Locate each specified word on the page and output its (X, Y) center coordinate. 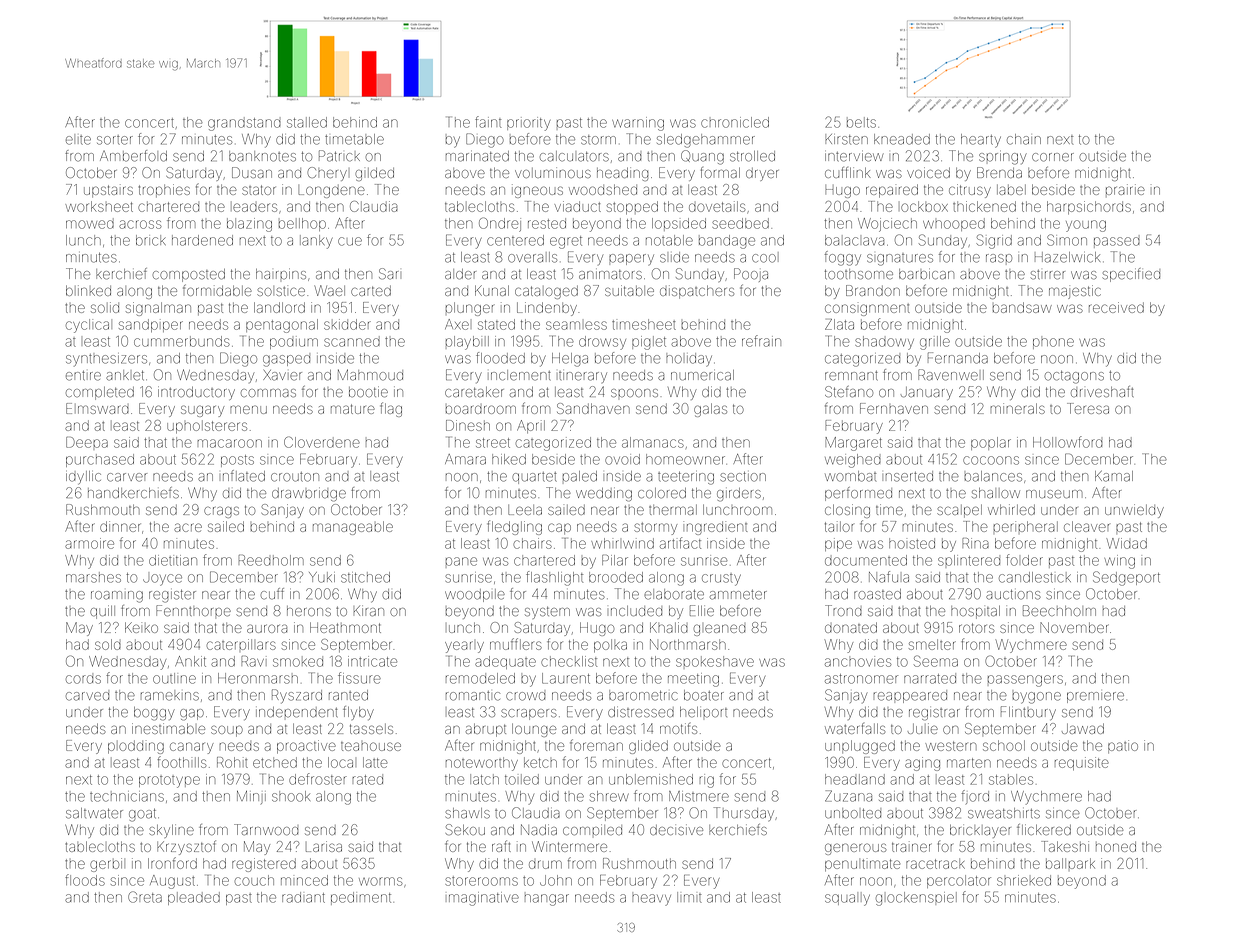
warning (638, 124)
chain (1024, 139)
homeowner (685, 459)
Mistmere (699, 796)
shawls (468, 813)
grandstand (244, 124)
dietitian (173, 560)
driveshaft (1102, 391)
